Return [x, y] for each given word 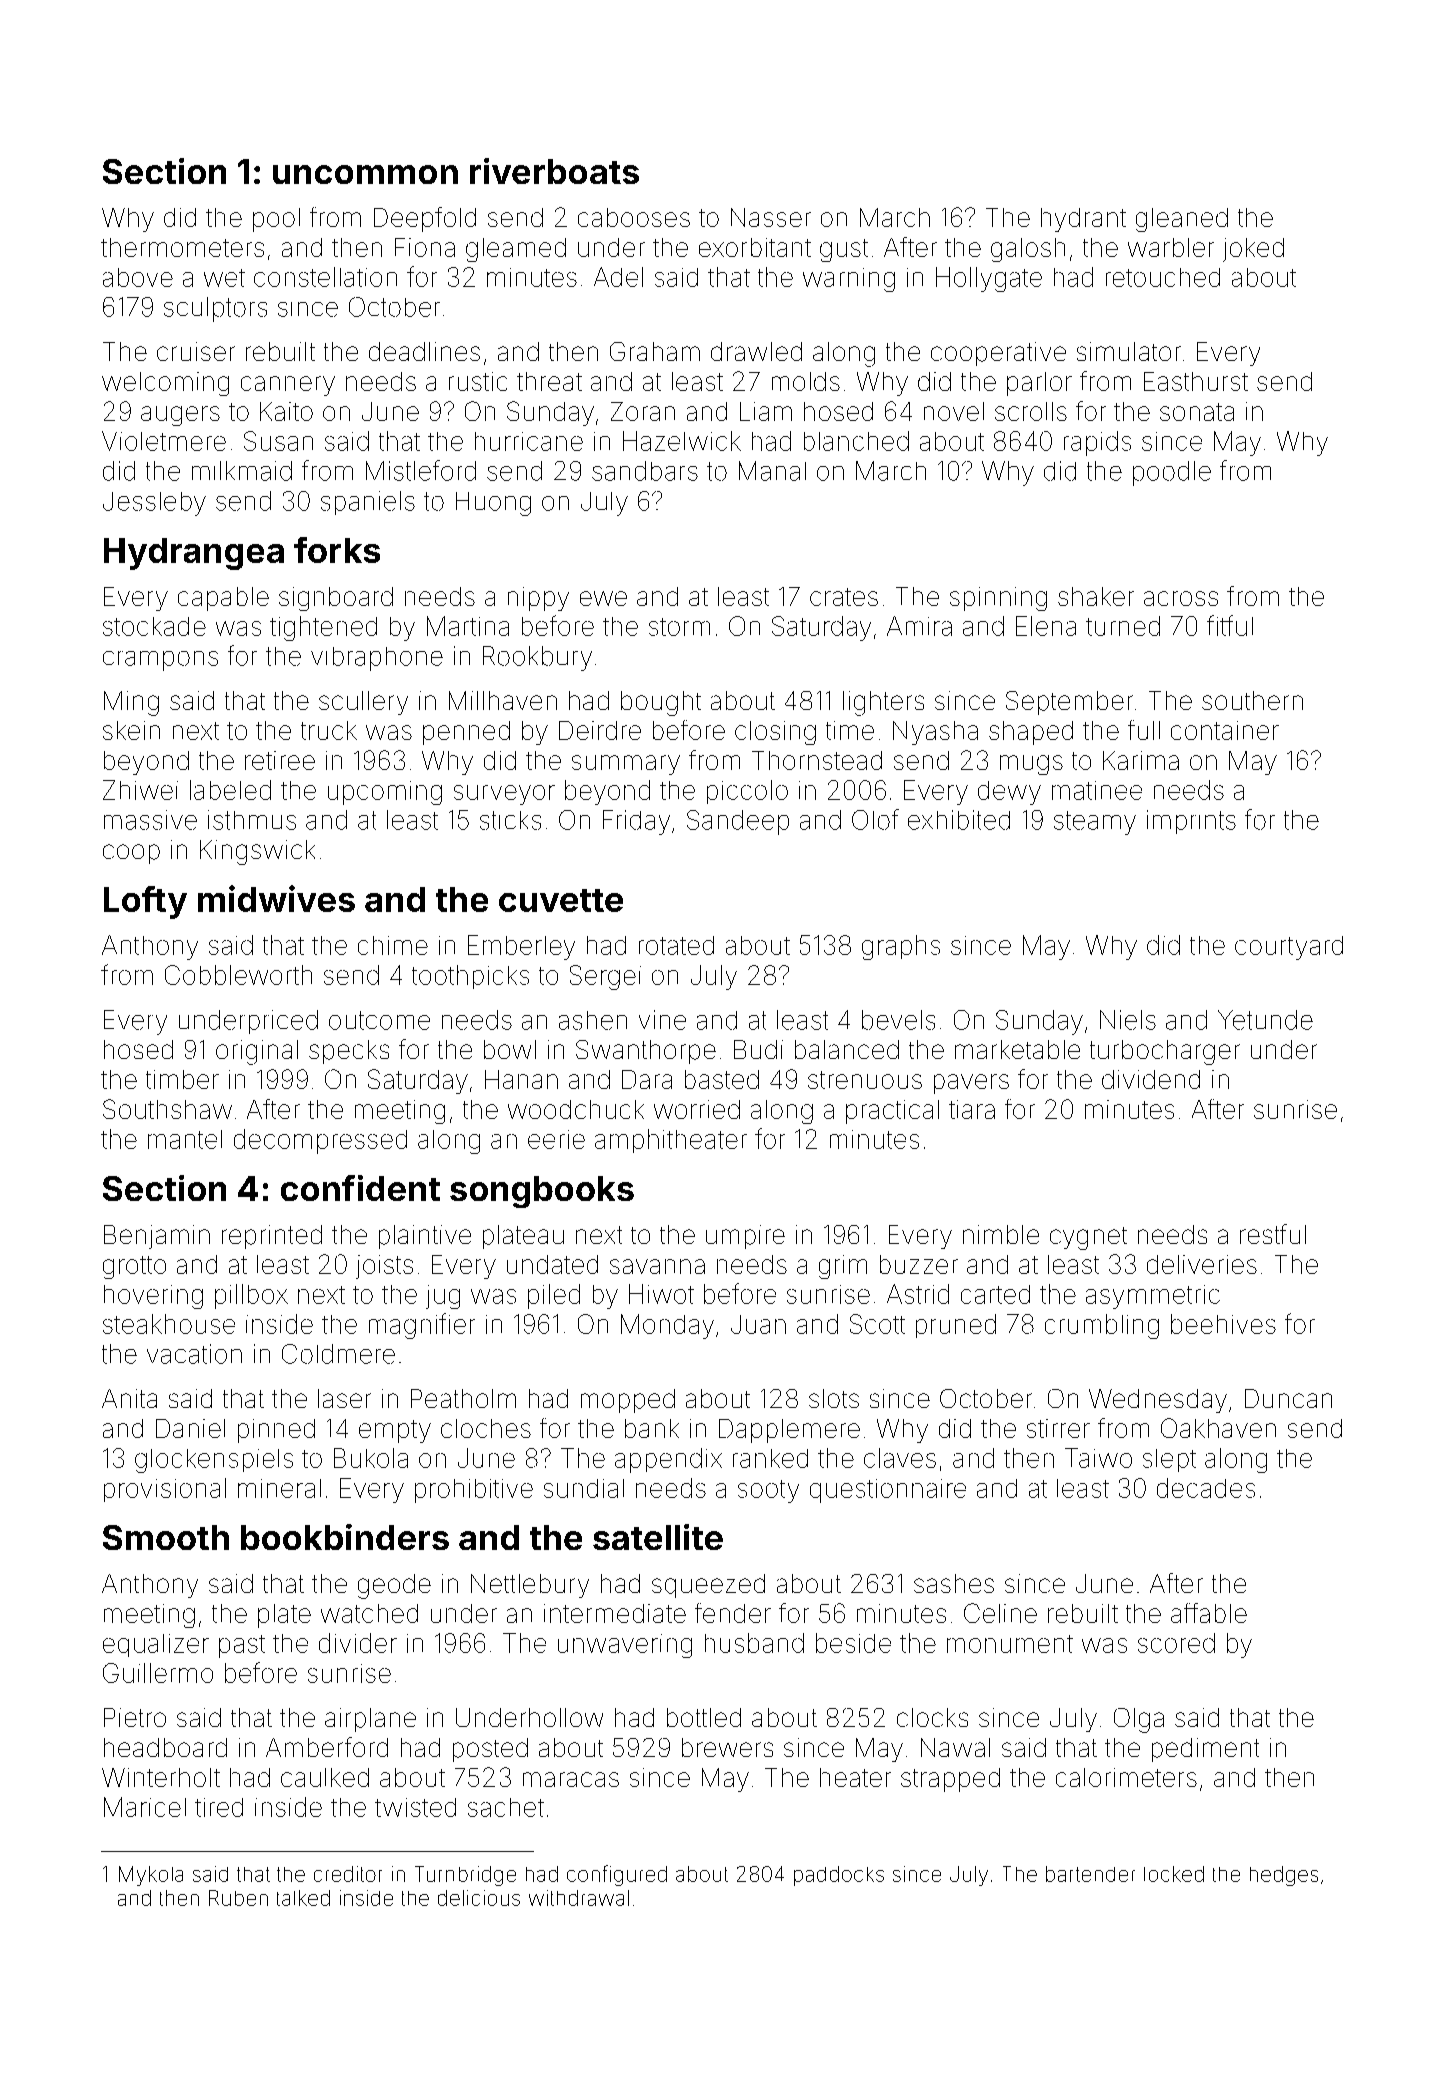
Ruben [238, 1898]
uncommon [365, 174]
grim [843, 1267]
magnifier [422, 1326]
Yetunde [1265, 1020]
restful [1273, 1234]
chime [393, 945]
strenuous [865, 1080]
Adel [618, 277]
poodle [1172, 473]
